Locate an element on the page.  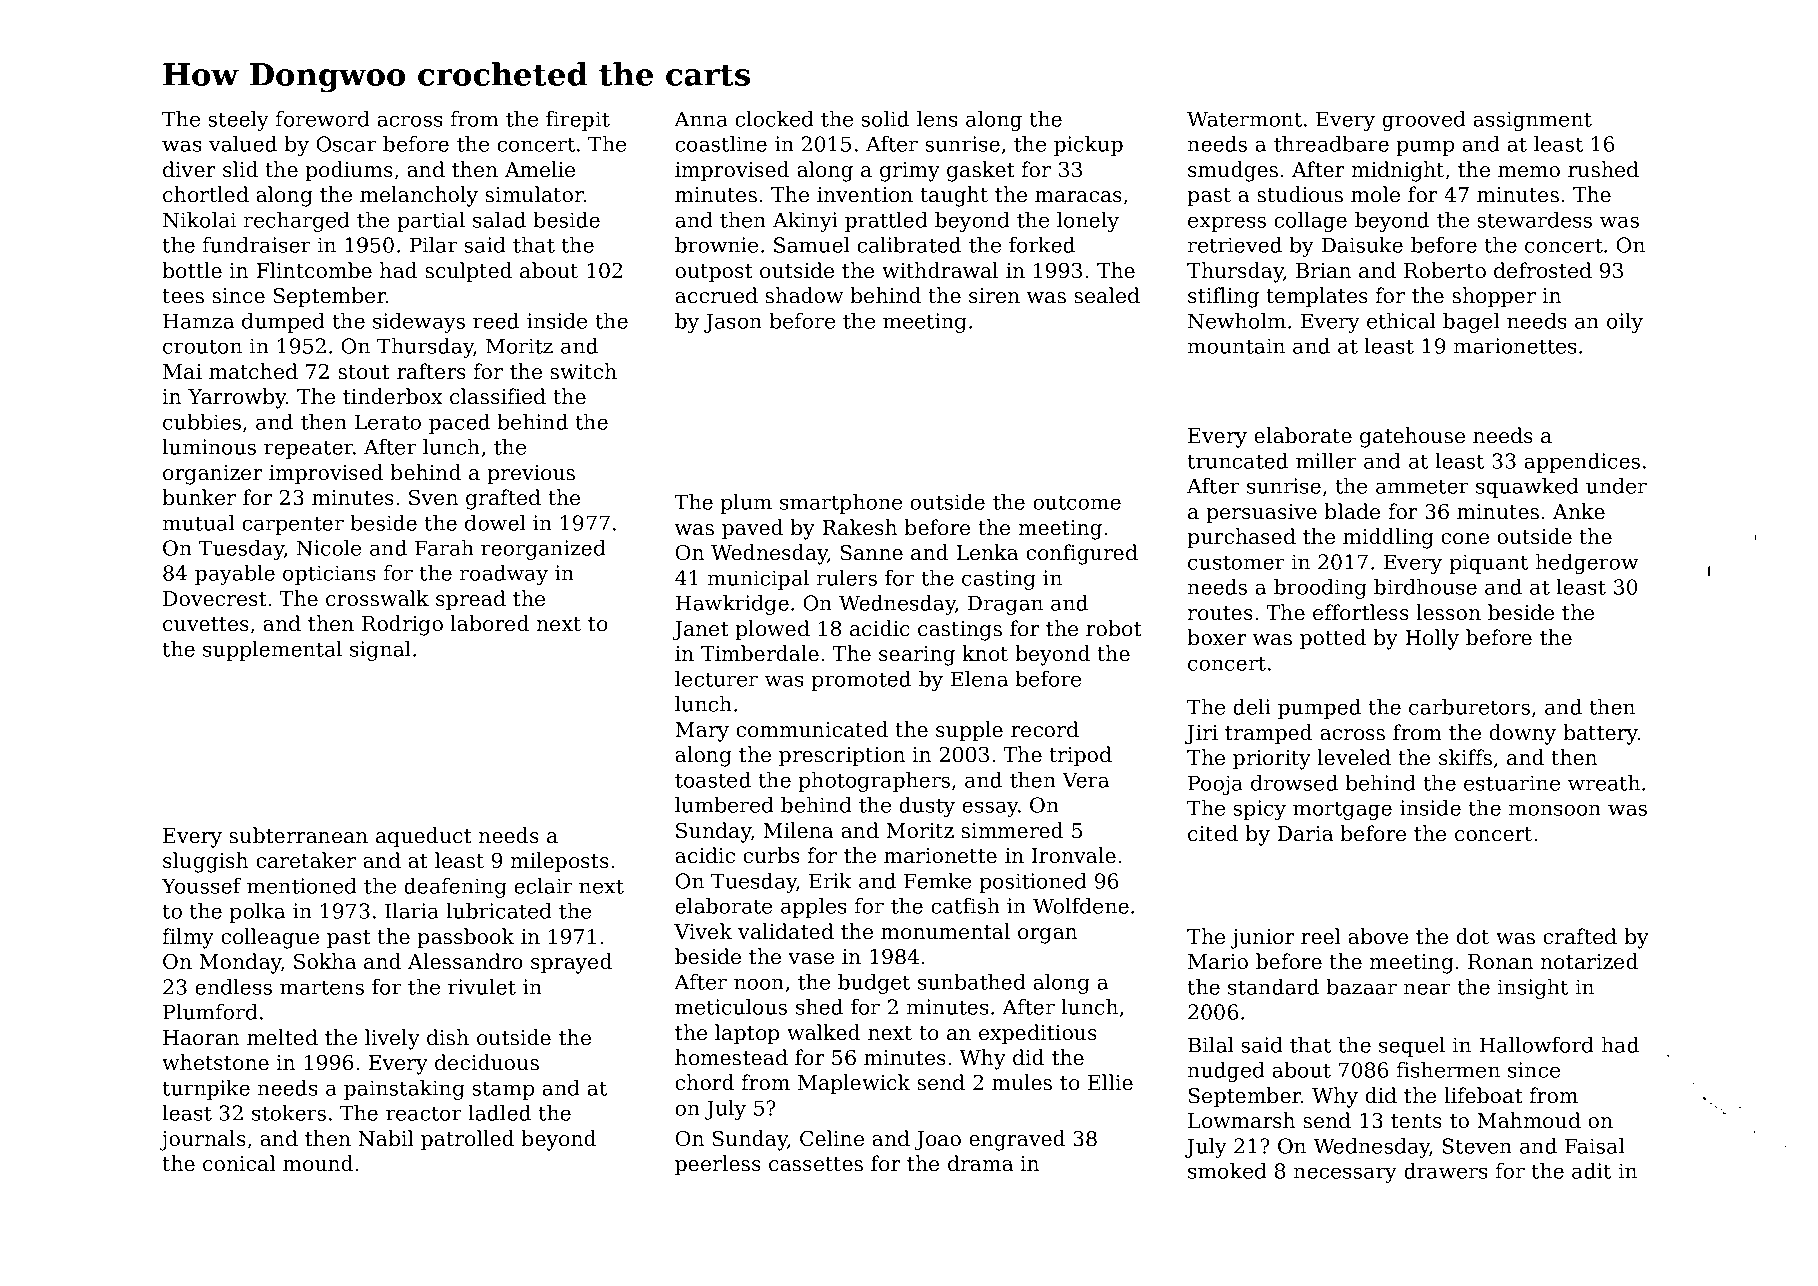
tripod is located at coordinates (1080, 756).
